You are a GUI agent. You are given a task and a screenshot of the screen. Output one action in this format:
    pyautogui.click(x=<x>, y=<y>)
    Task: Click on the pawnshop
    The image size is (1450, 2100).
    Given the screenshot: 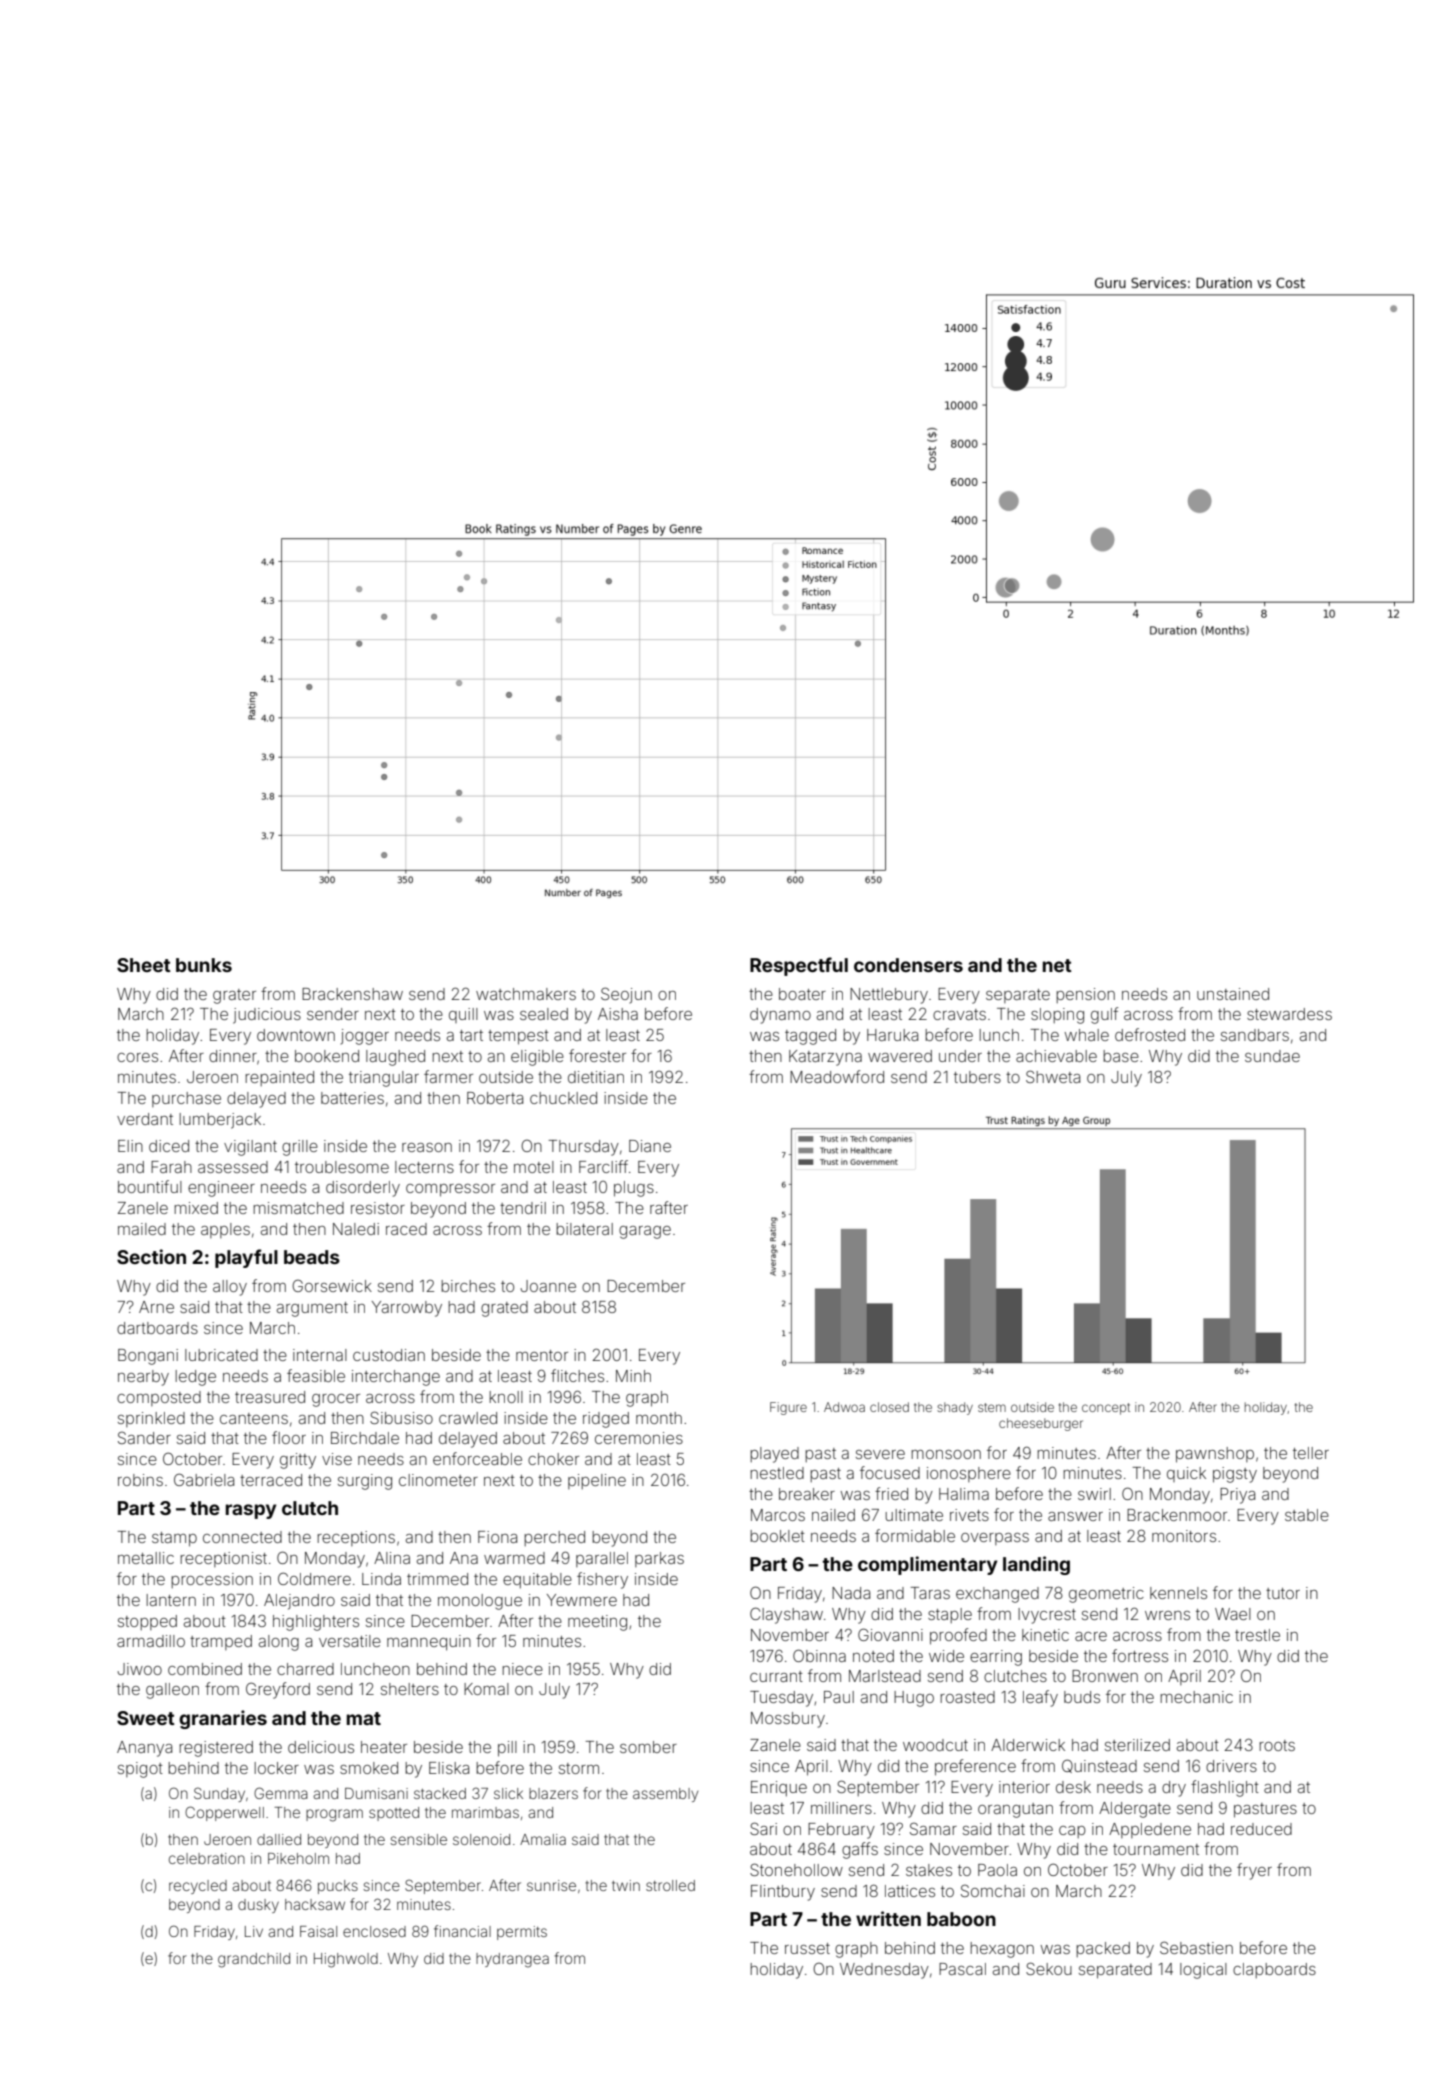 What is the action you would take?
    pyautogui.click(x=1215, y=1455)
